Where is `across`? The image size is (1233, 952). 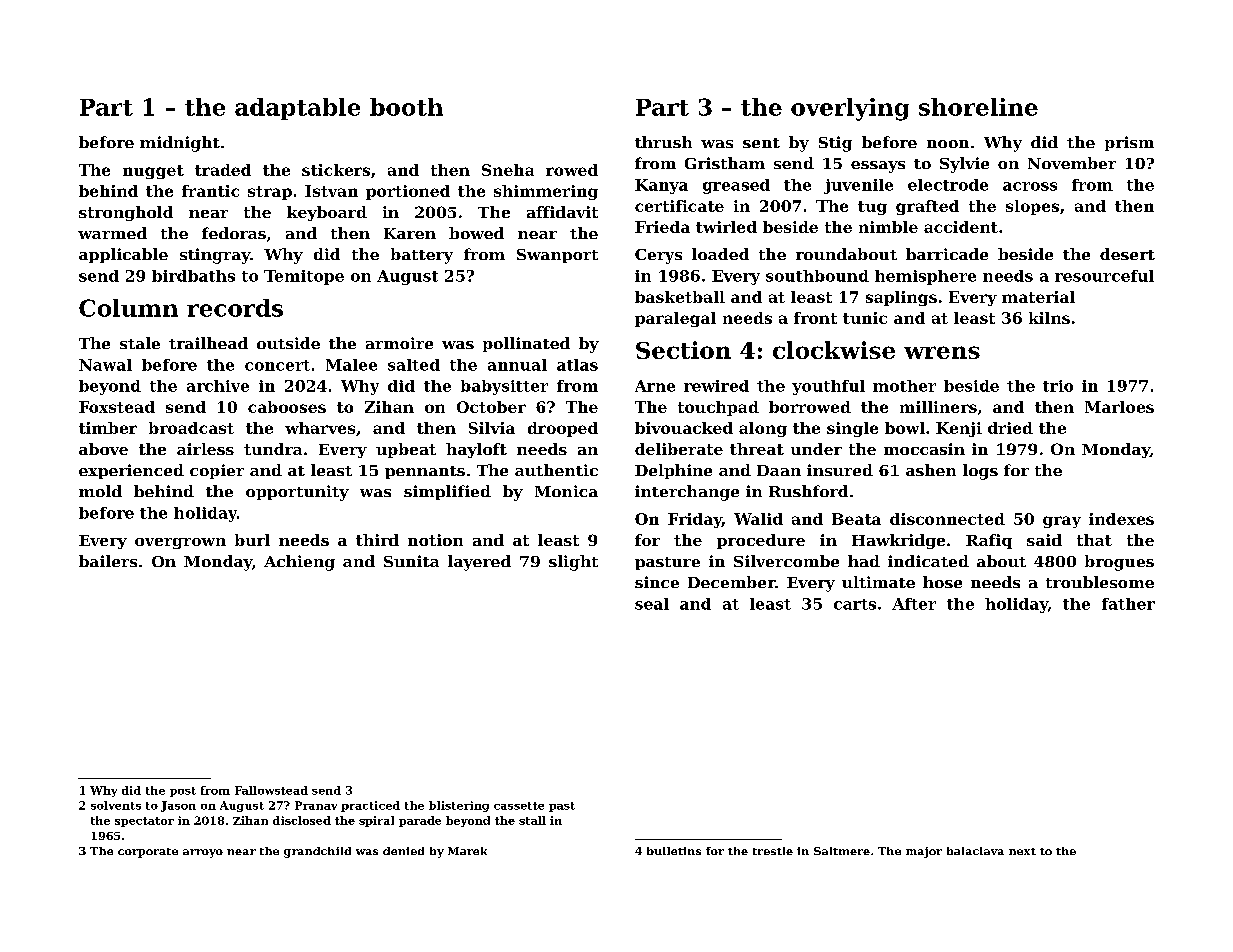
across is located at coordinates (1030, 186).
